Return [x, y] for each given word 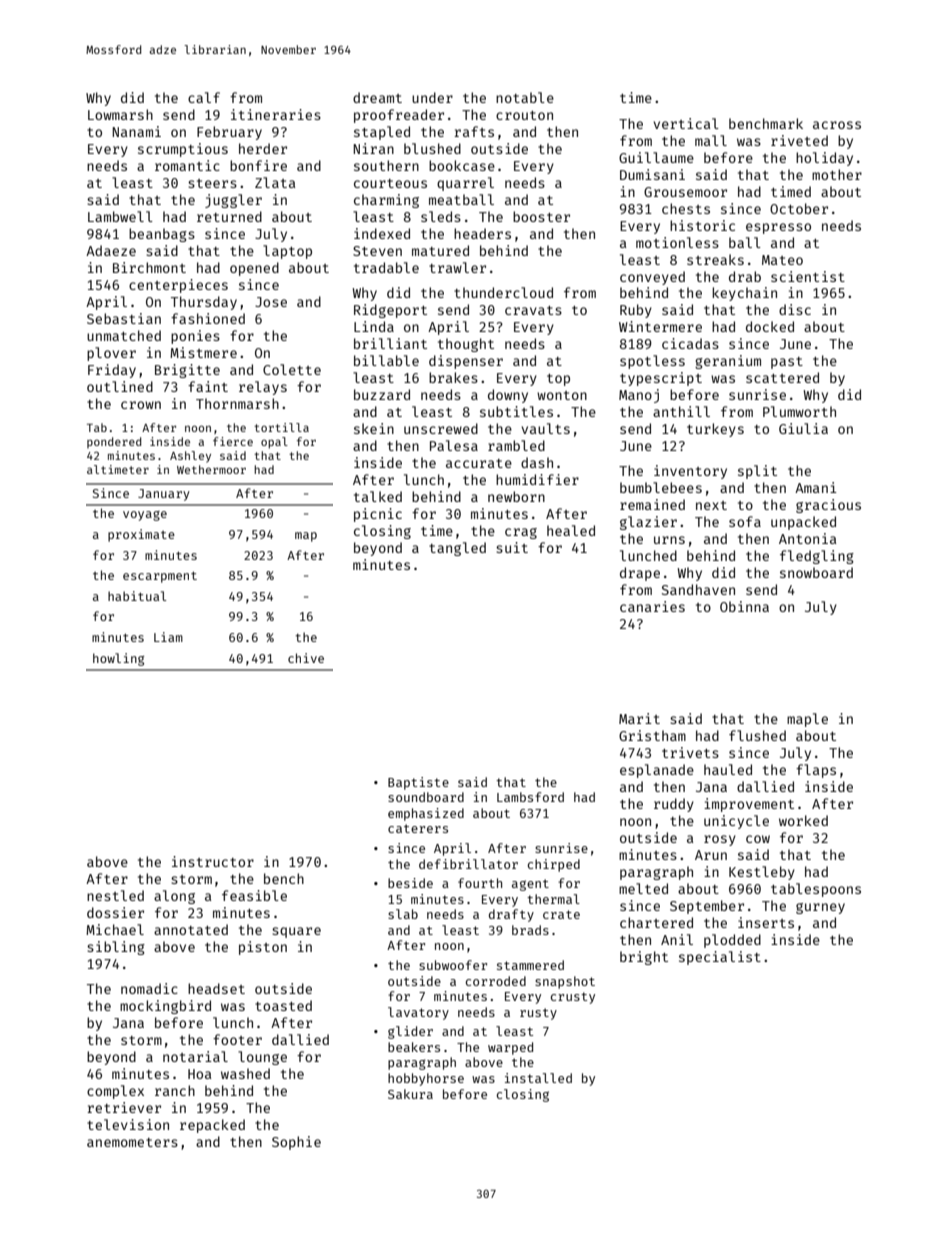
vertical [686, 123]
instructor [213, 861]
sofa [745, 521]
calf [204, 97]
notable [525, 97]
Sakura [410, 1094]
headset [216, 988]
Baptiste [418, 783]
